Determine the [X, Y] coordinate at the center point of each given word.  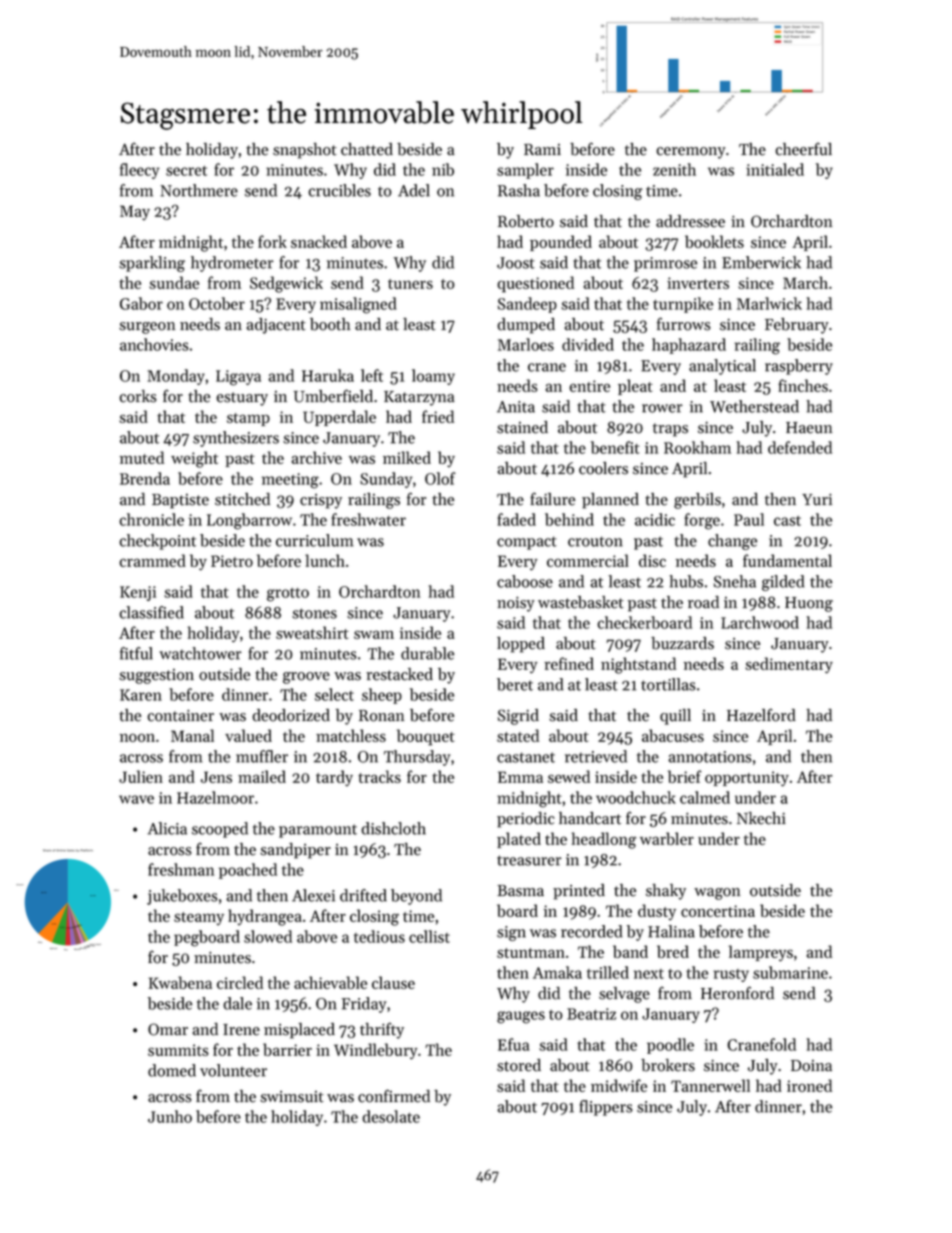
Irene [241, 1030]
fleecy [139, 171]
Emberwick [761, 262]
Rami [542, 150]
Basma [520, 891]
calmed [705, 797]
